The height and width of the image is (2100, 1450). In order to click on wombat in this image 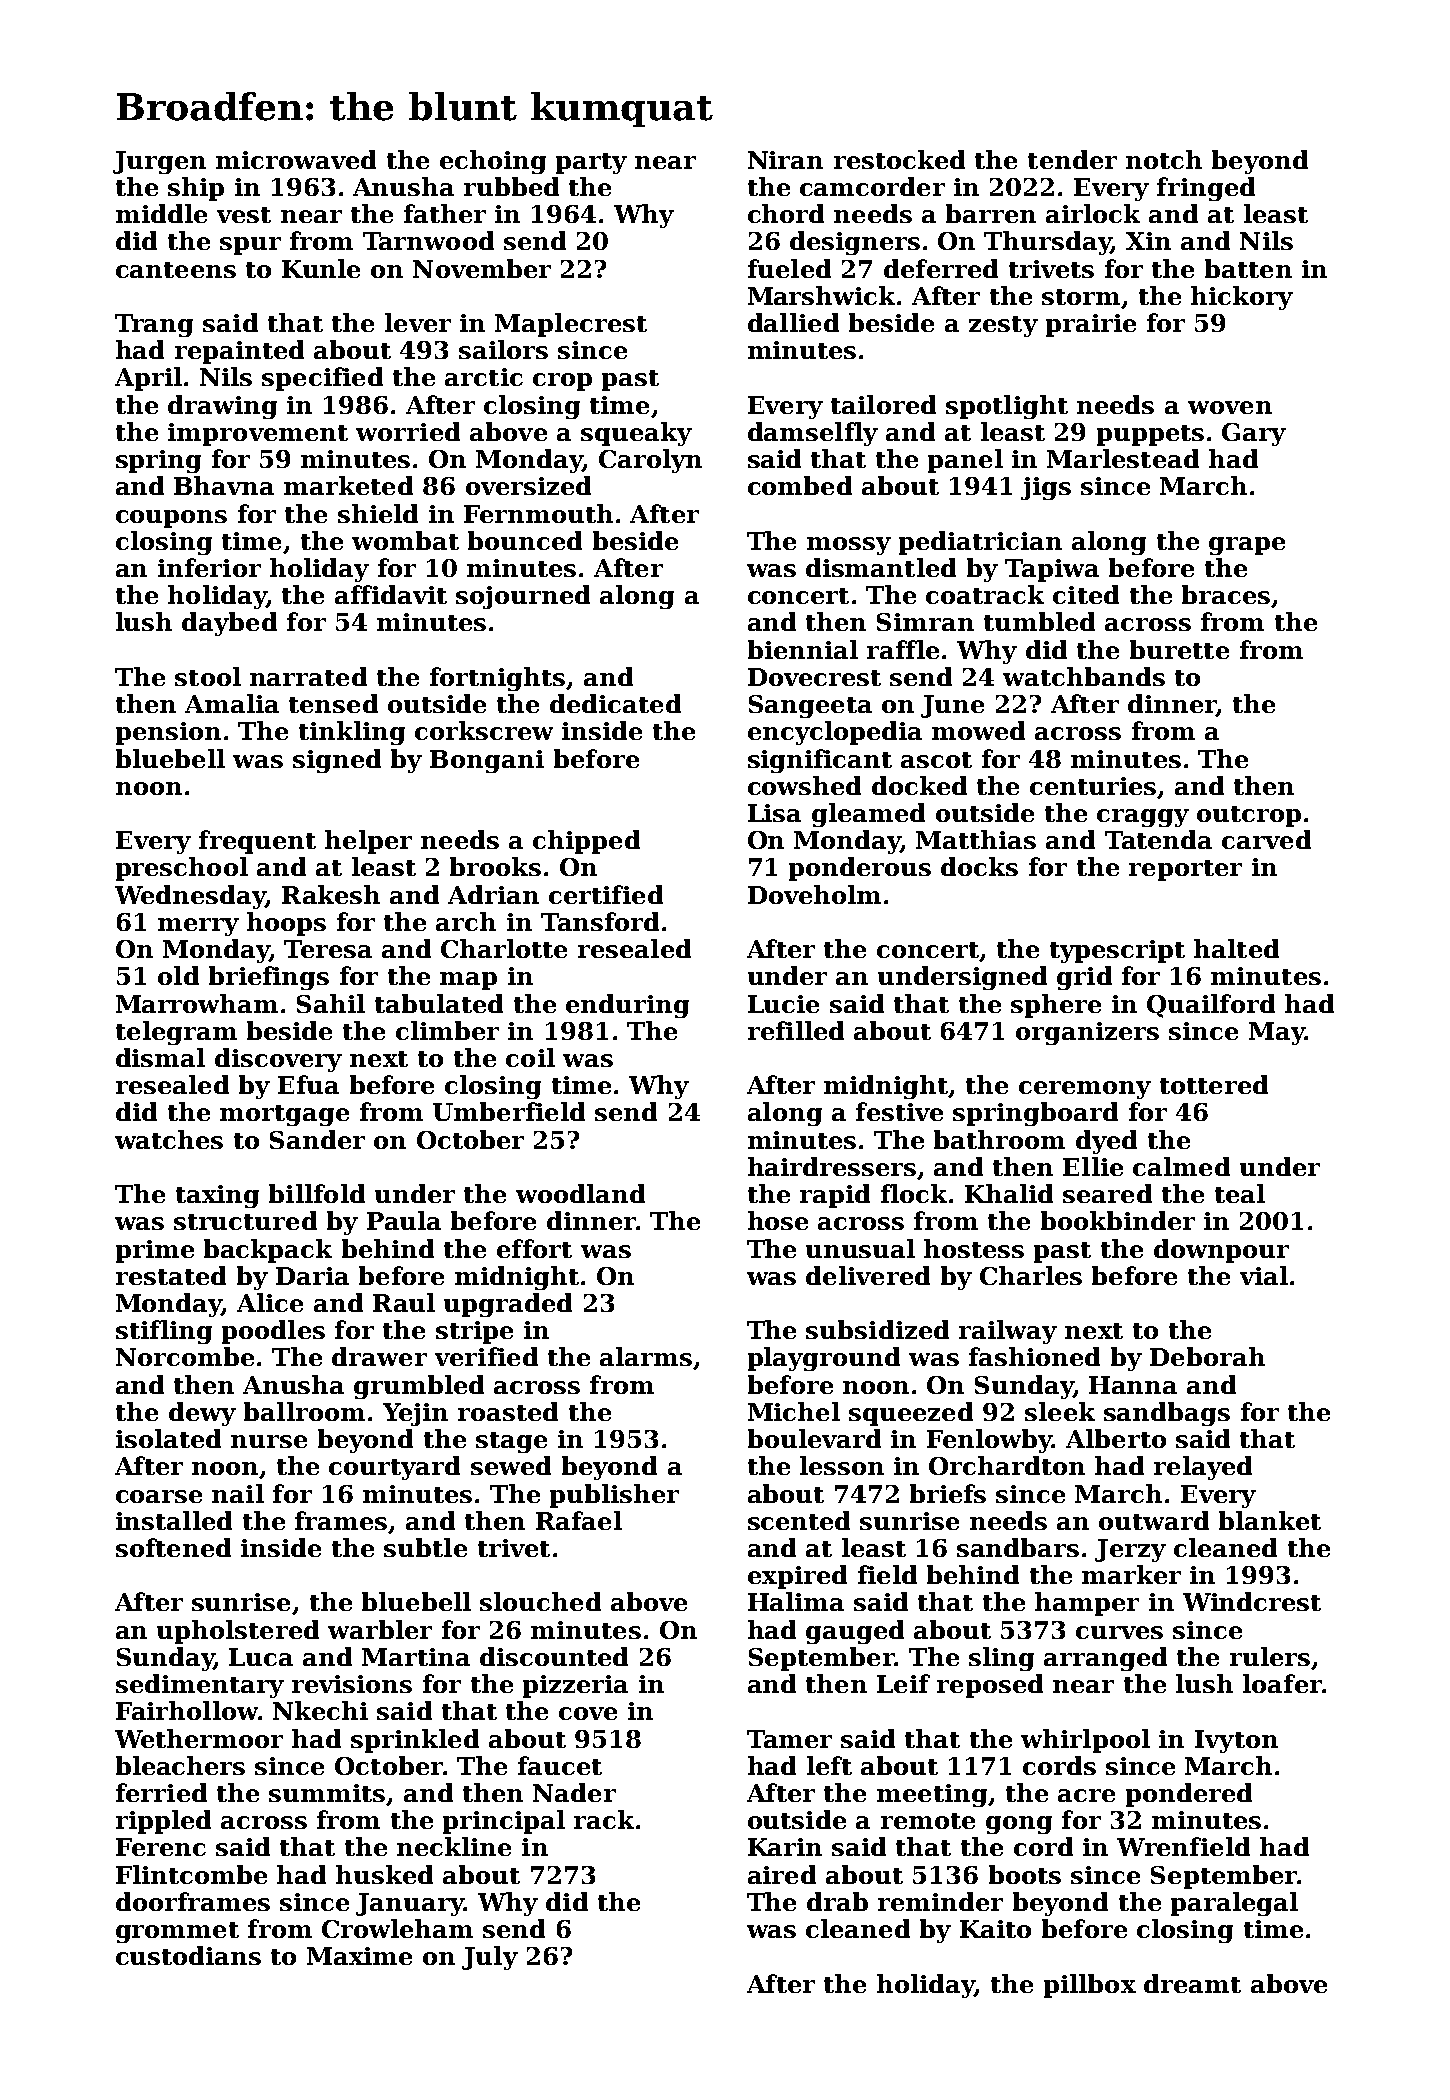, I will do `click(405, 540)`.
